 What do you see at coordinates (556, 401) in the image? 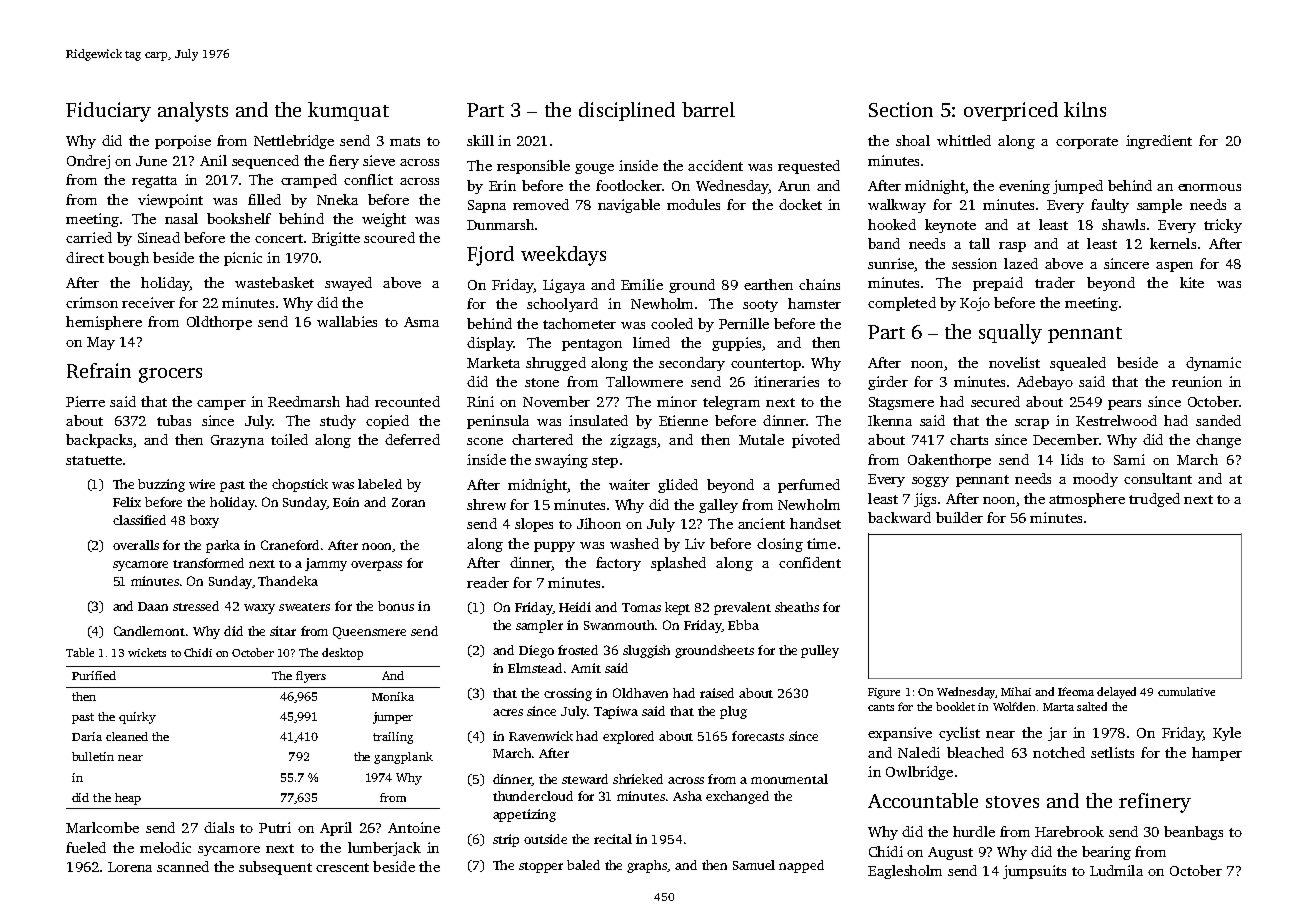
I see `November` at bounding box center [556, 401].
